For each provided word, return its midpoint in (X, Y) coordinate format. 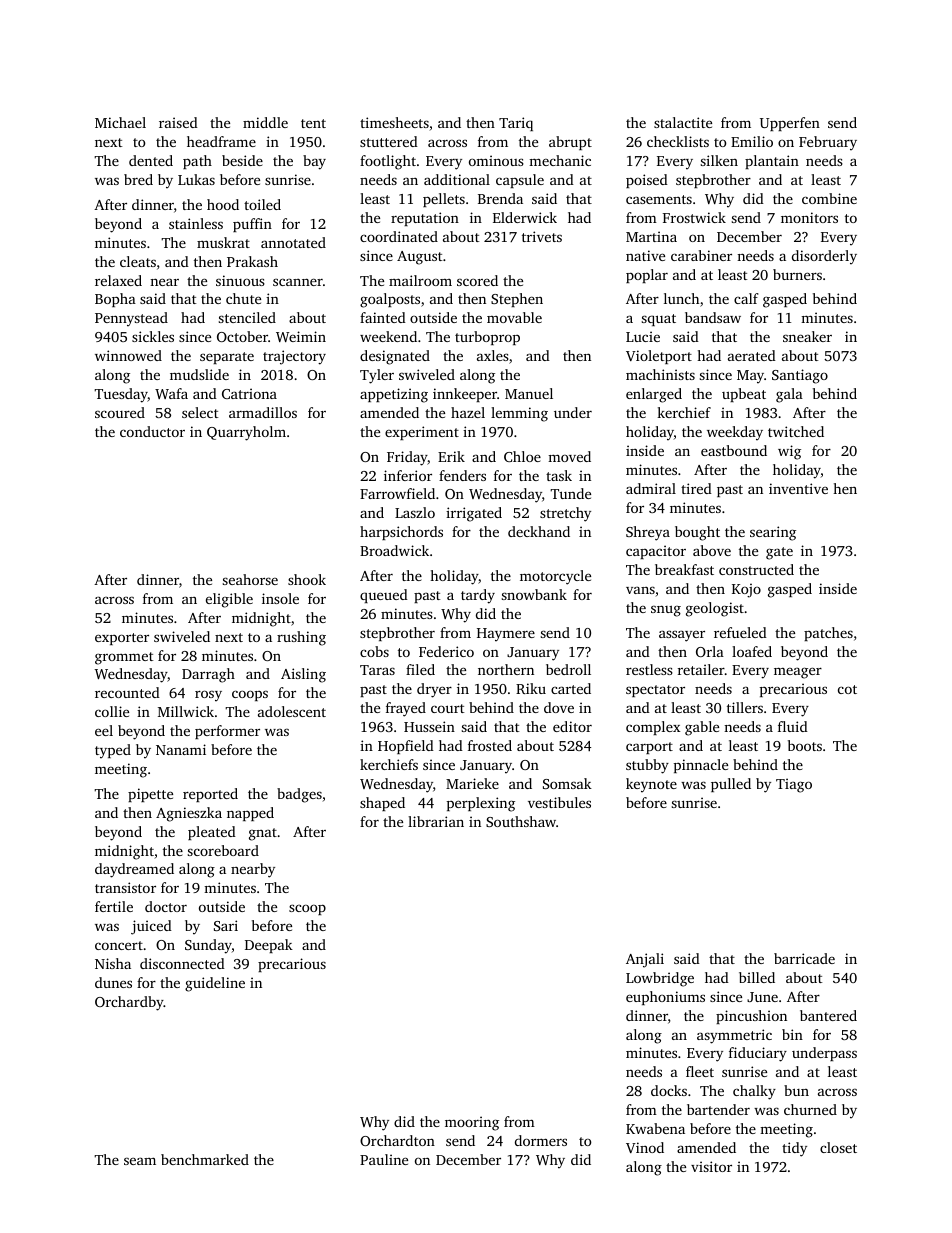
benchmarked (205, 1159)
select (200, 412)
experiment (422, 433)
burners (797, 274)
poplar (647, 276)
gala (789, 395)
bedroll (568, 669)
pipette (150, 795)
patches (828, 634)
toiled (262, 204)
